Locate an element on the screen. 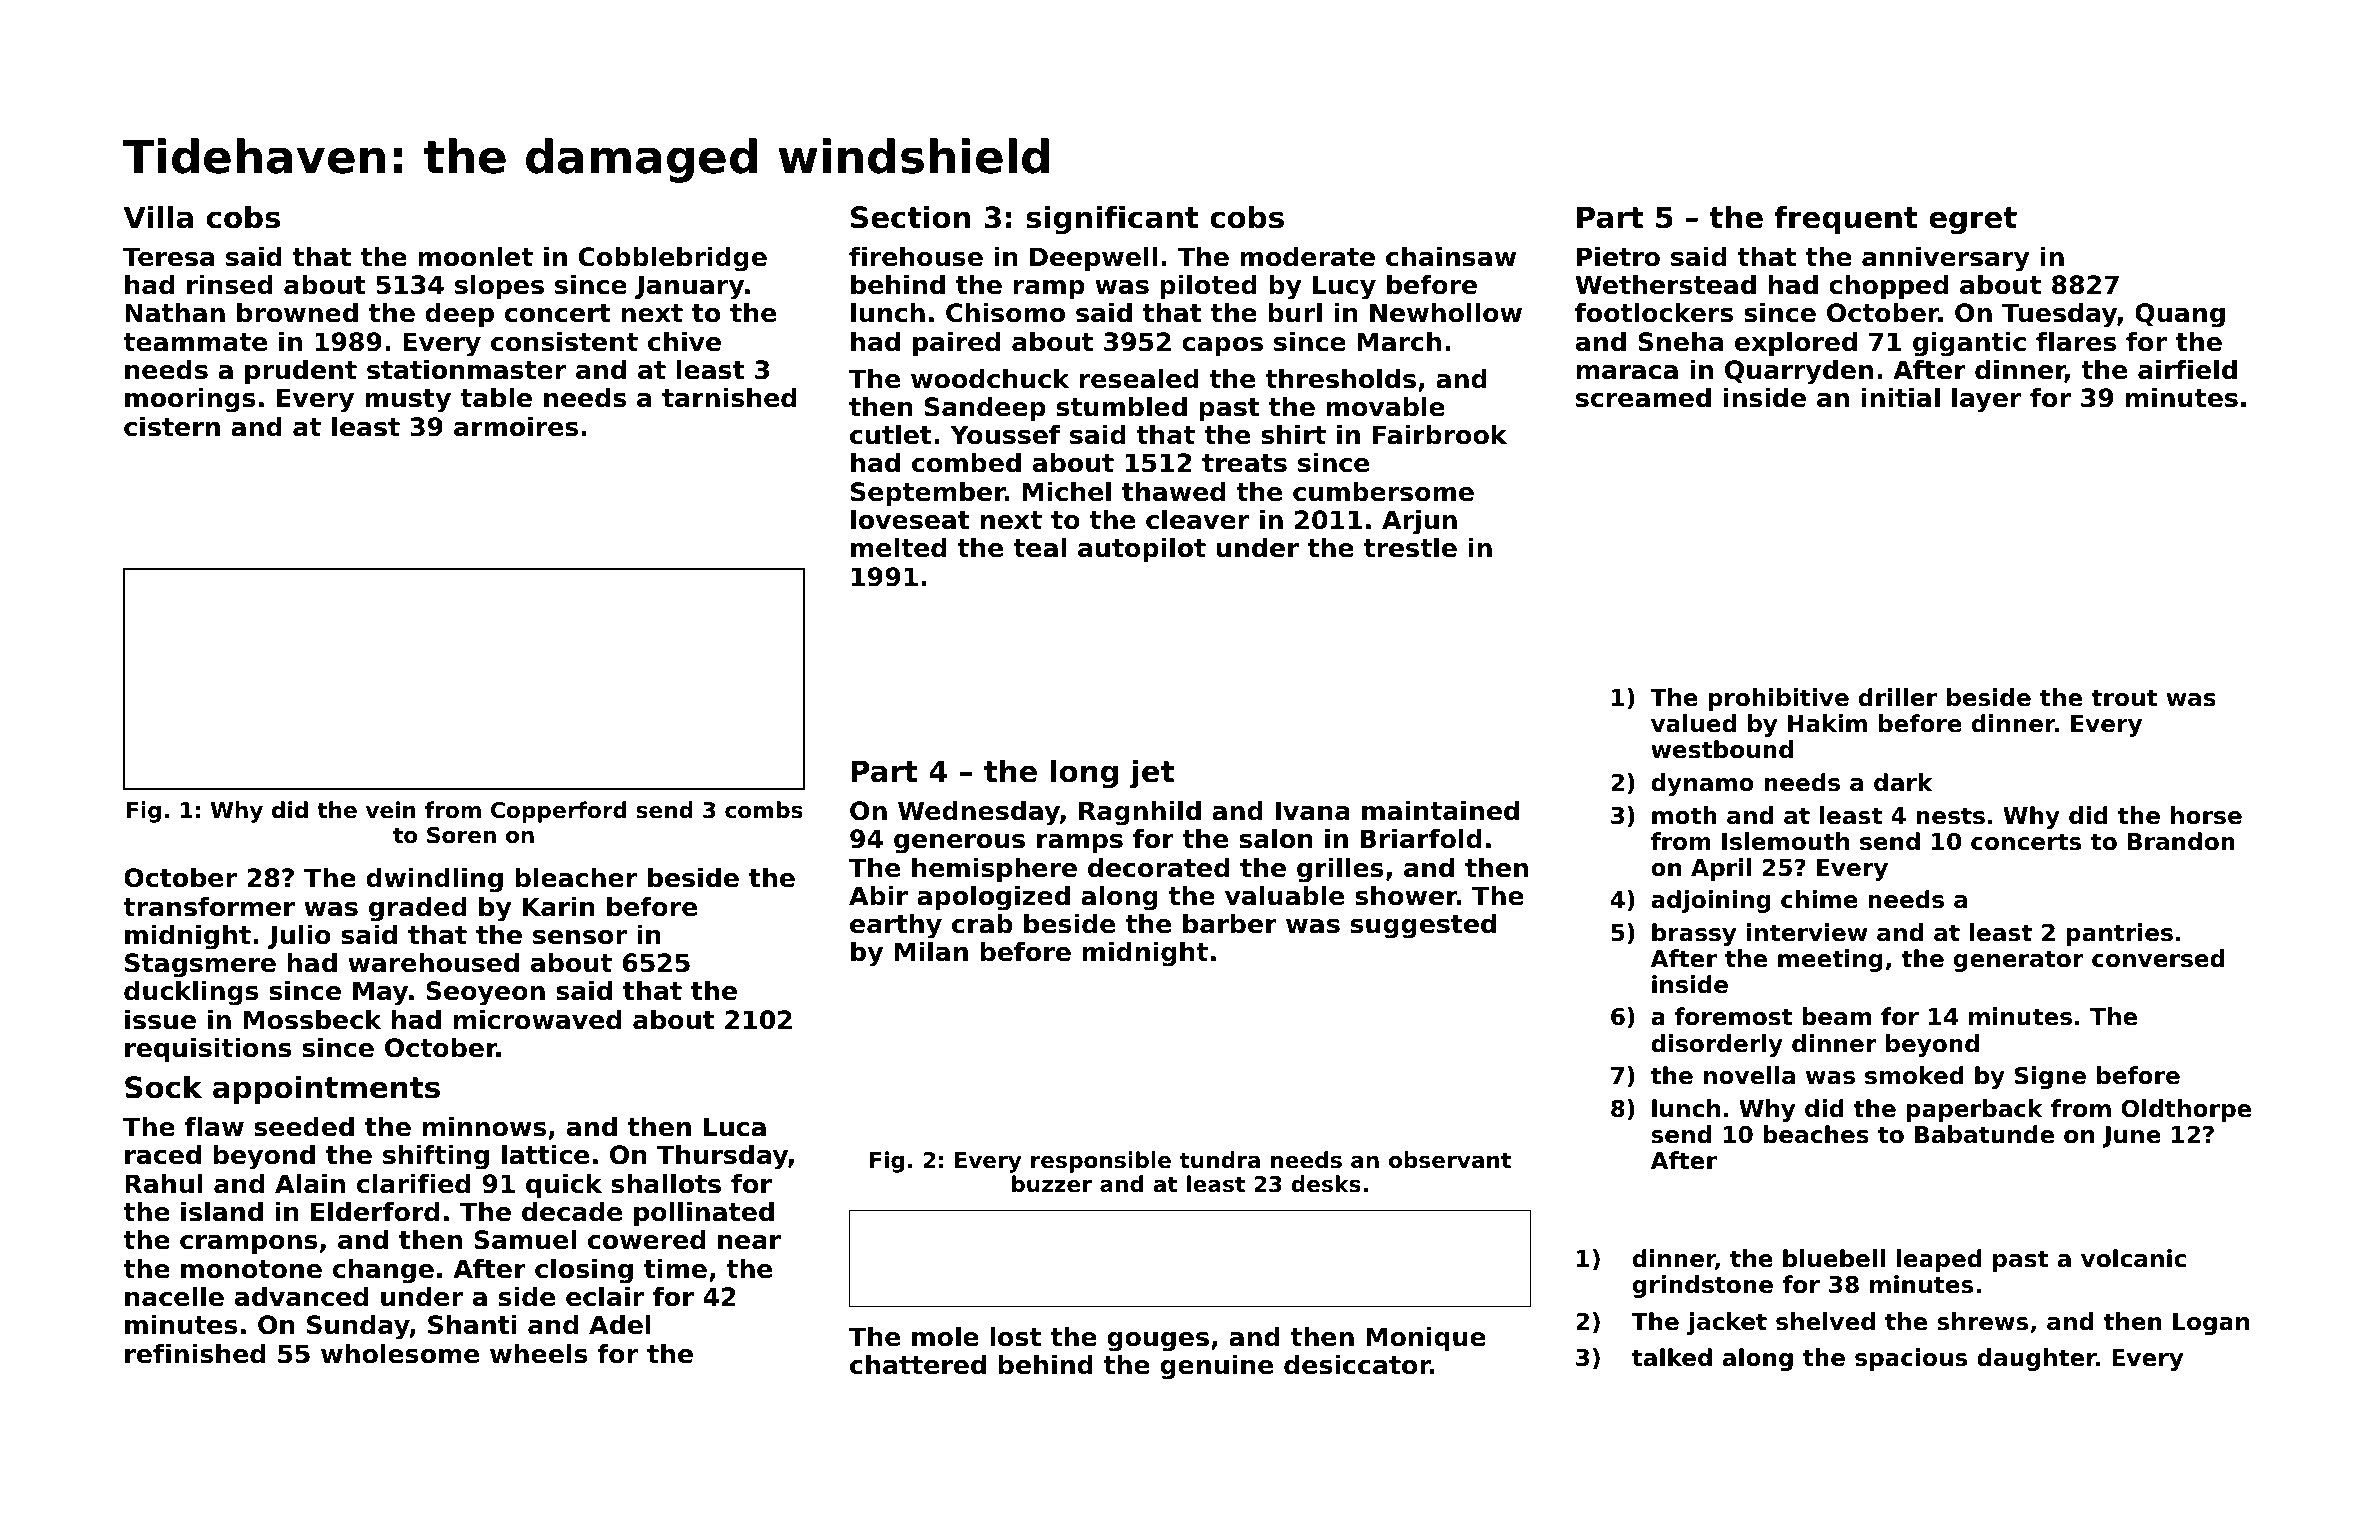 The image size is (2380, 1540). autopilot is located at coordinates (1142, 550).
